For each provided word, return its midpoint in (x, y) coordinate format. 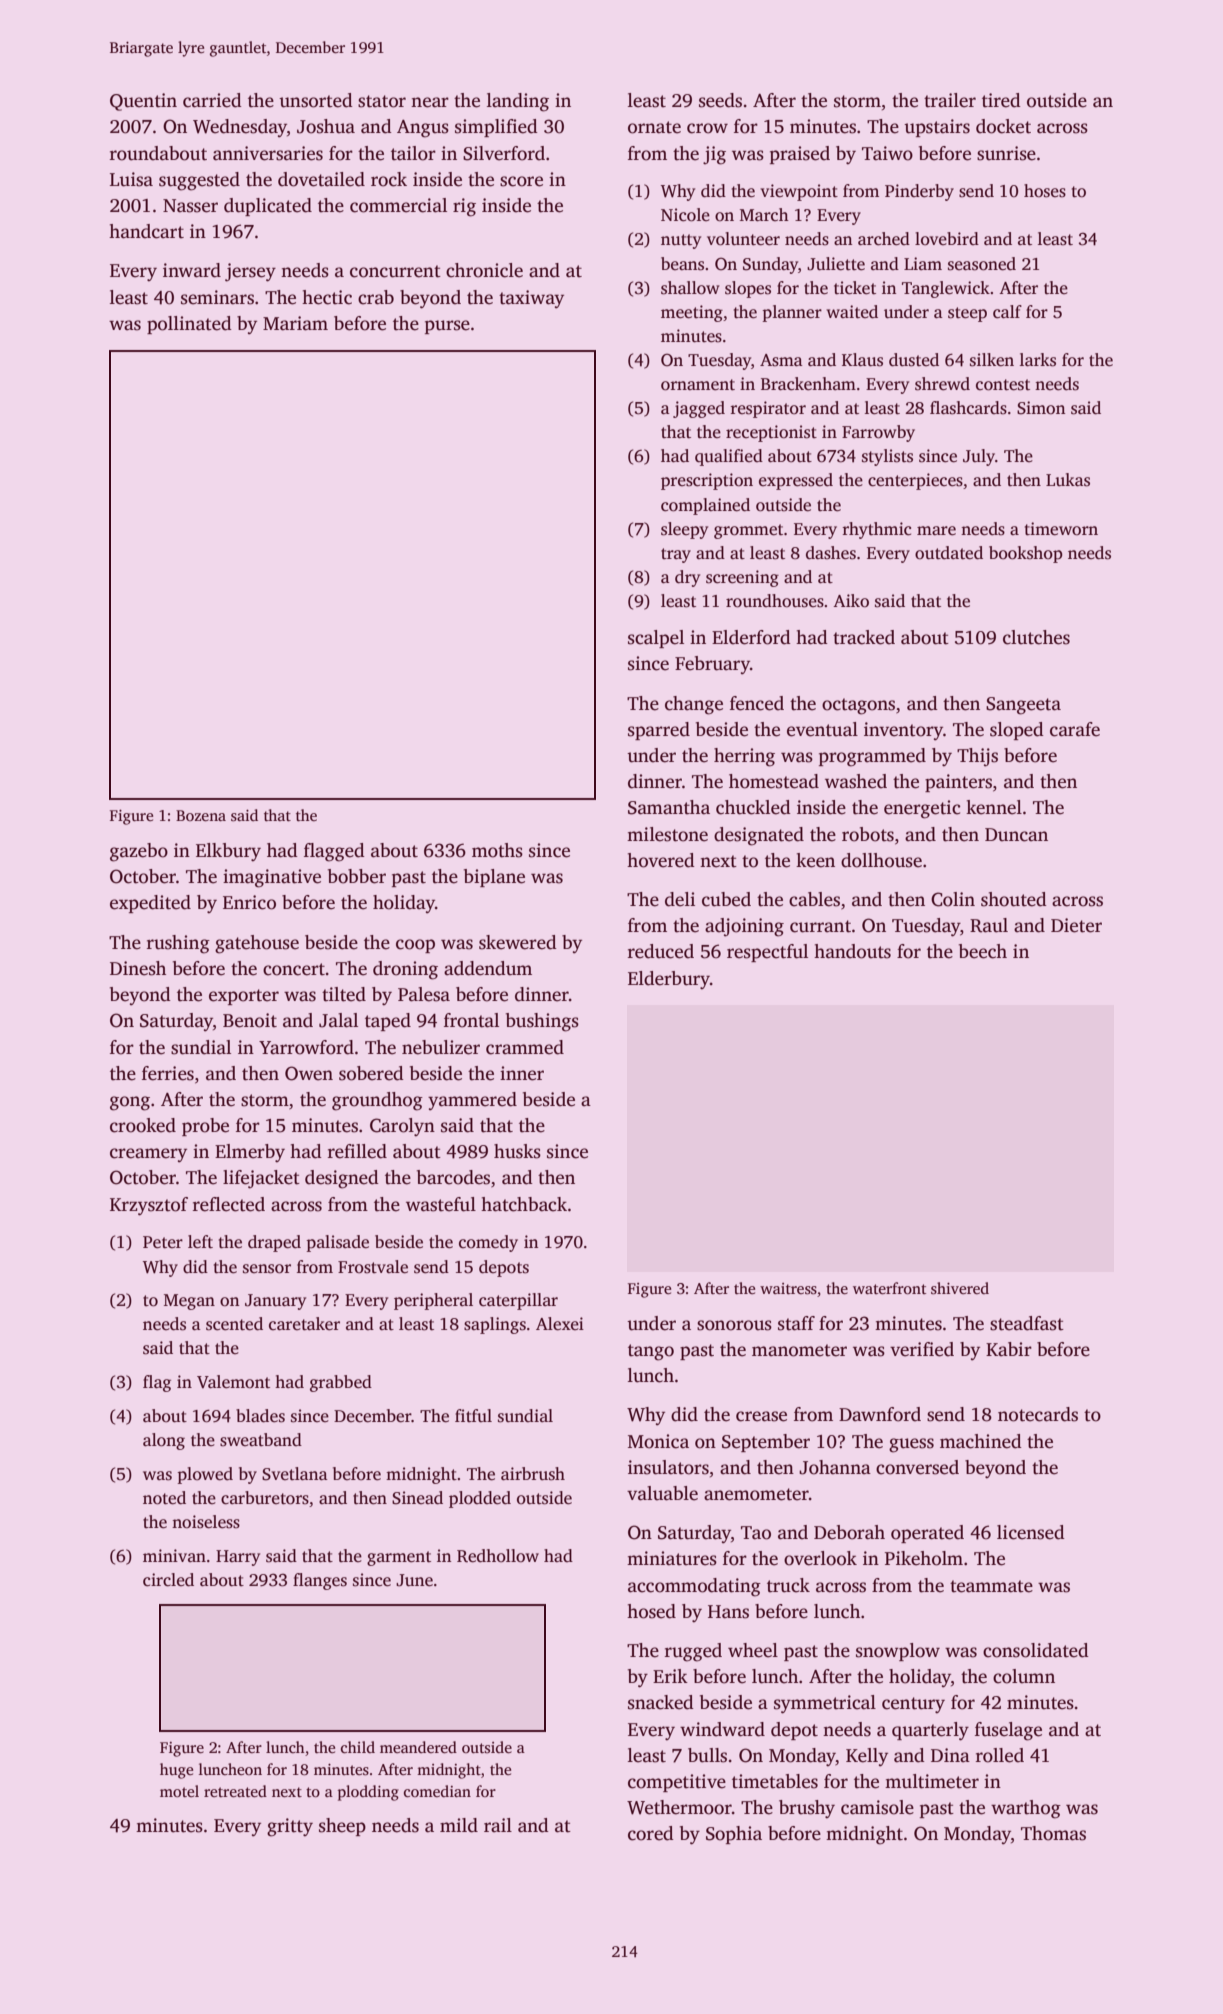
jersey (250, 272)
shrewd (942, 384)
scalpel (656, 639)
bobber (357, 876)
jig (714, 155)
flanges (320, 1581)
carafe (1075, 729)
